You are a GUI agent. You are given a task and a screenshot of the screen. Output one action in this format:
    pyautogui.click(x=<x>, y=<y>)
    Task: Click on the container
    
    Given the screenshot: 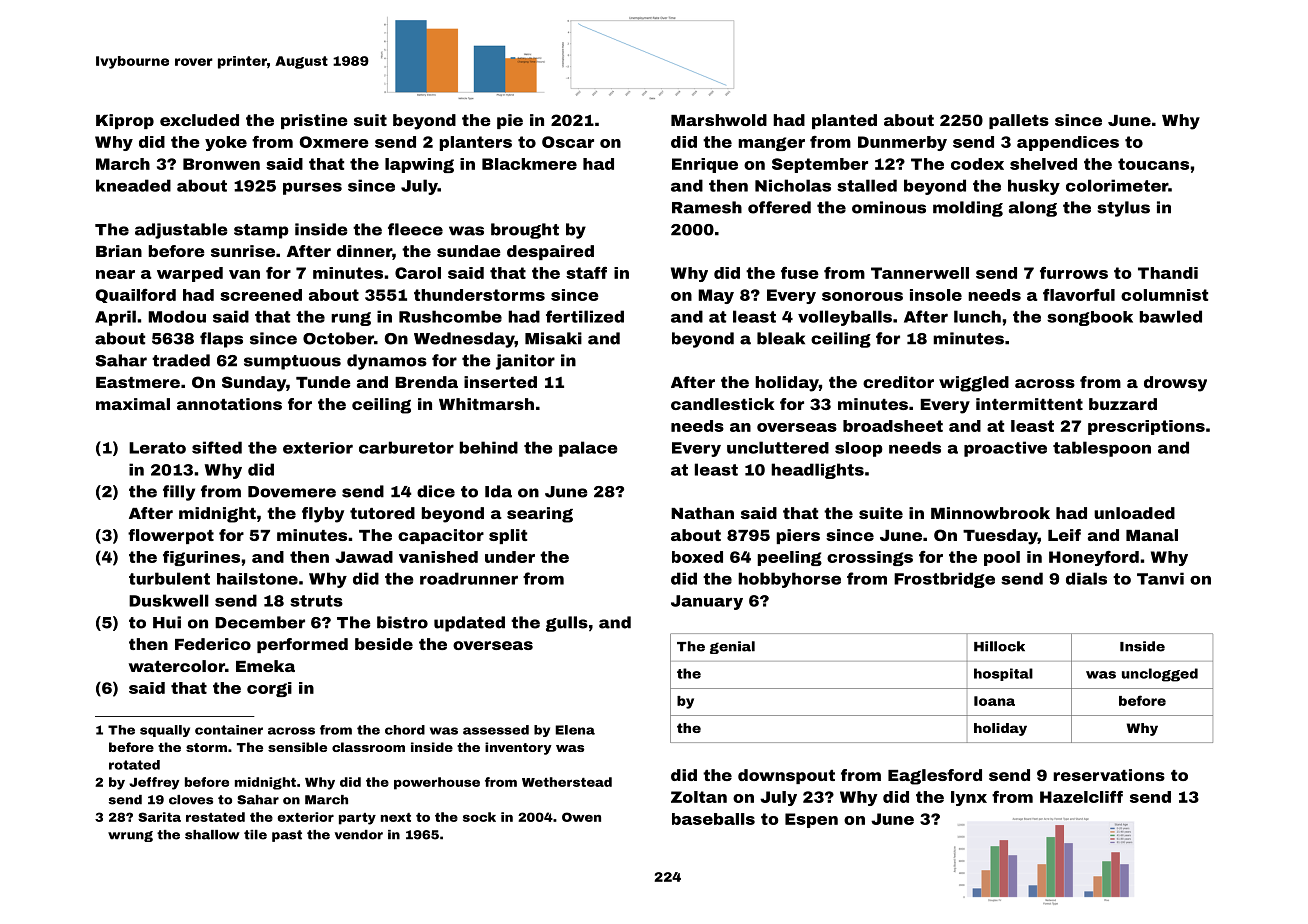 What is the action you would take?
    pyautogui.click(x=229, y=730)
